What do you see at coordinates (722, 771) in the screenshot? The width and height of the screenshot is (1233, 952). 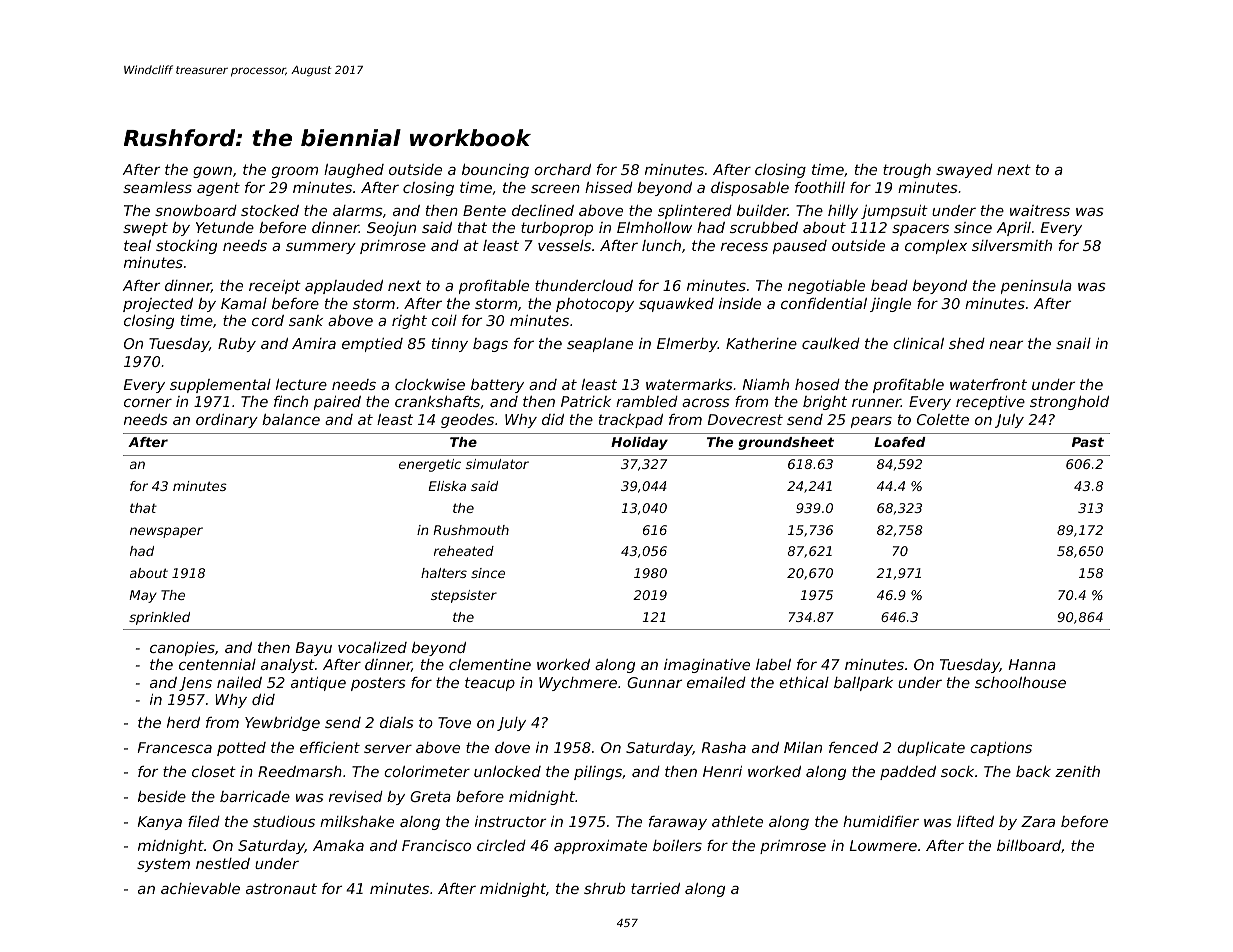 I see `Henri` at bounding box center [722, 771].
